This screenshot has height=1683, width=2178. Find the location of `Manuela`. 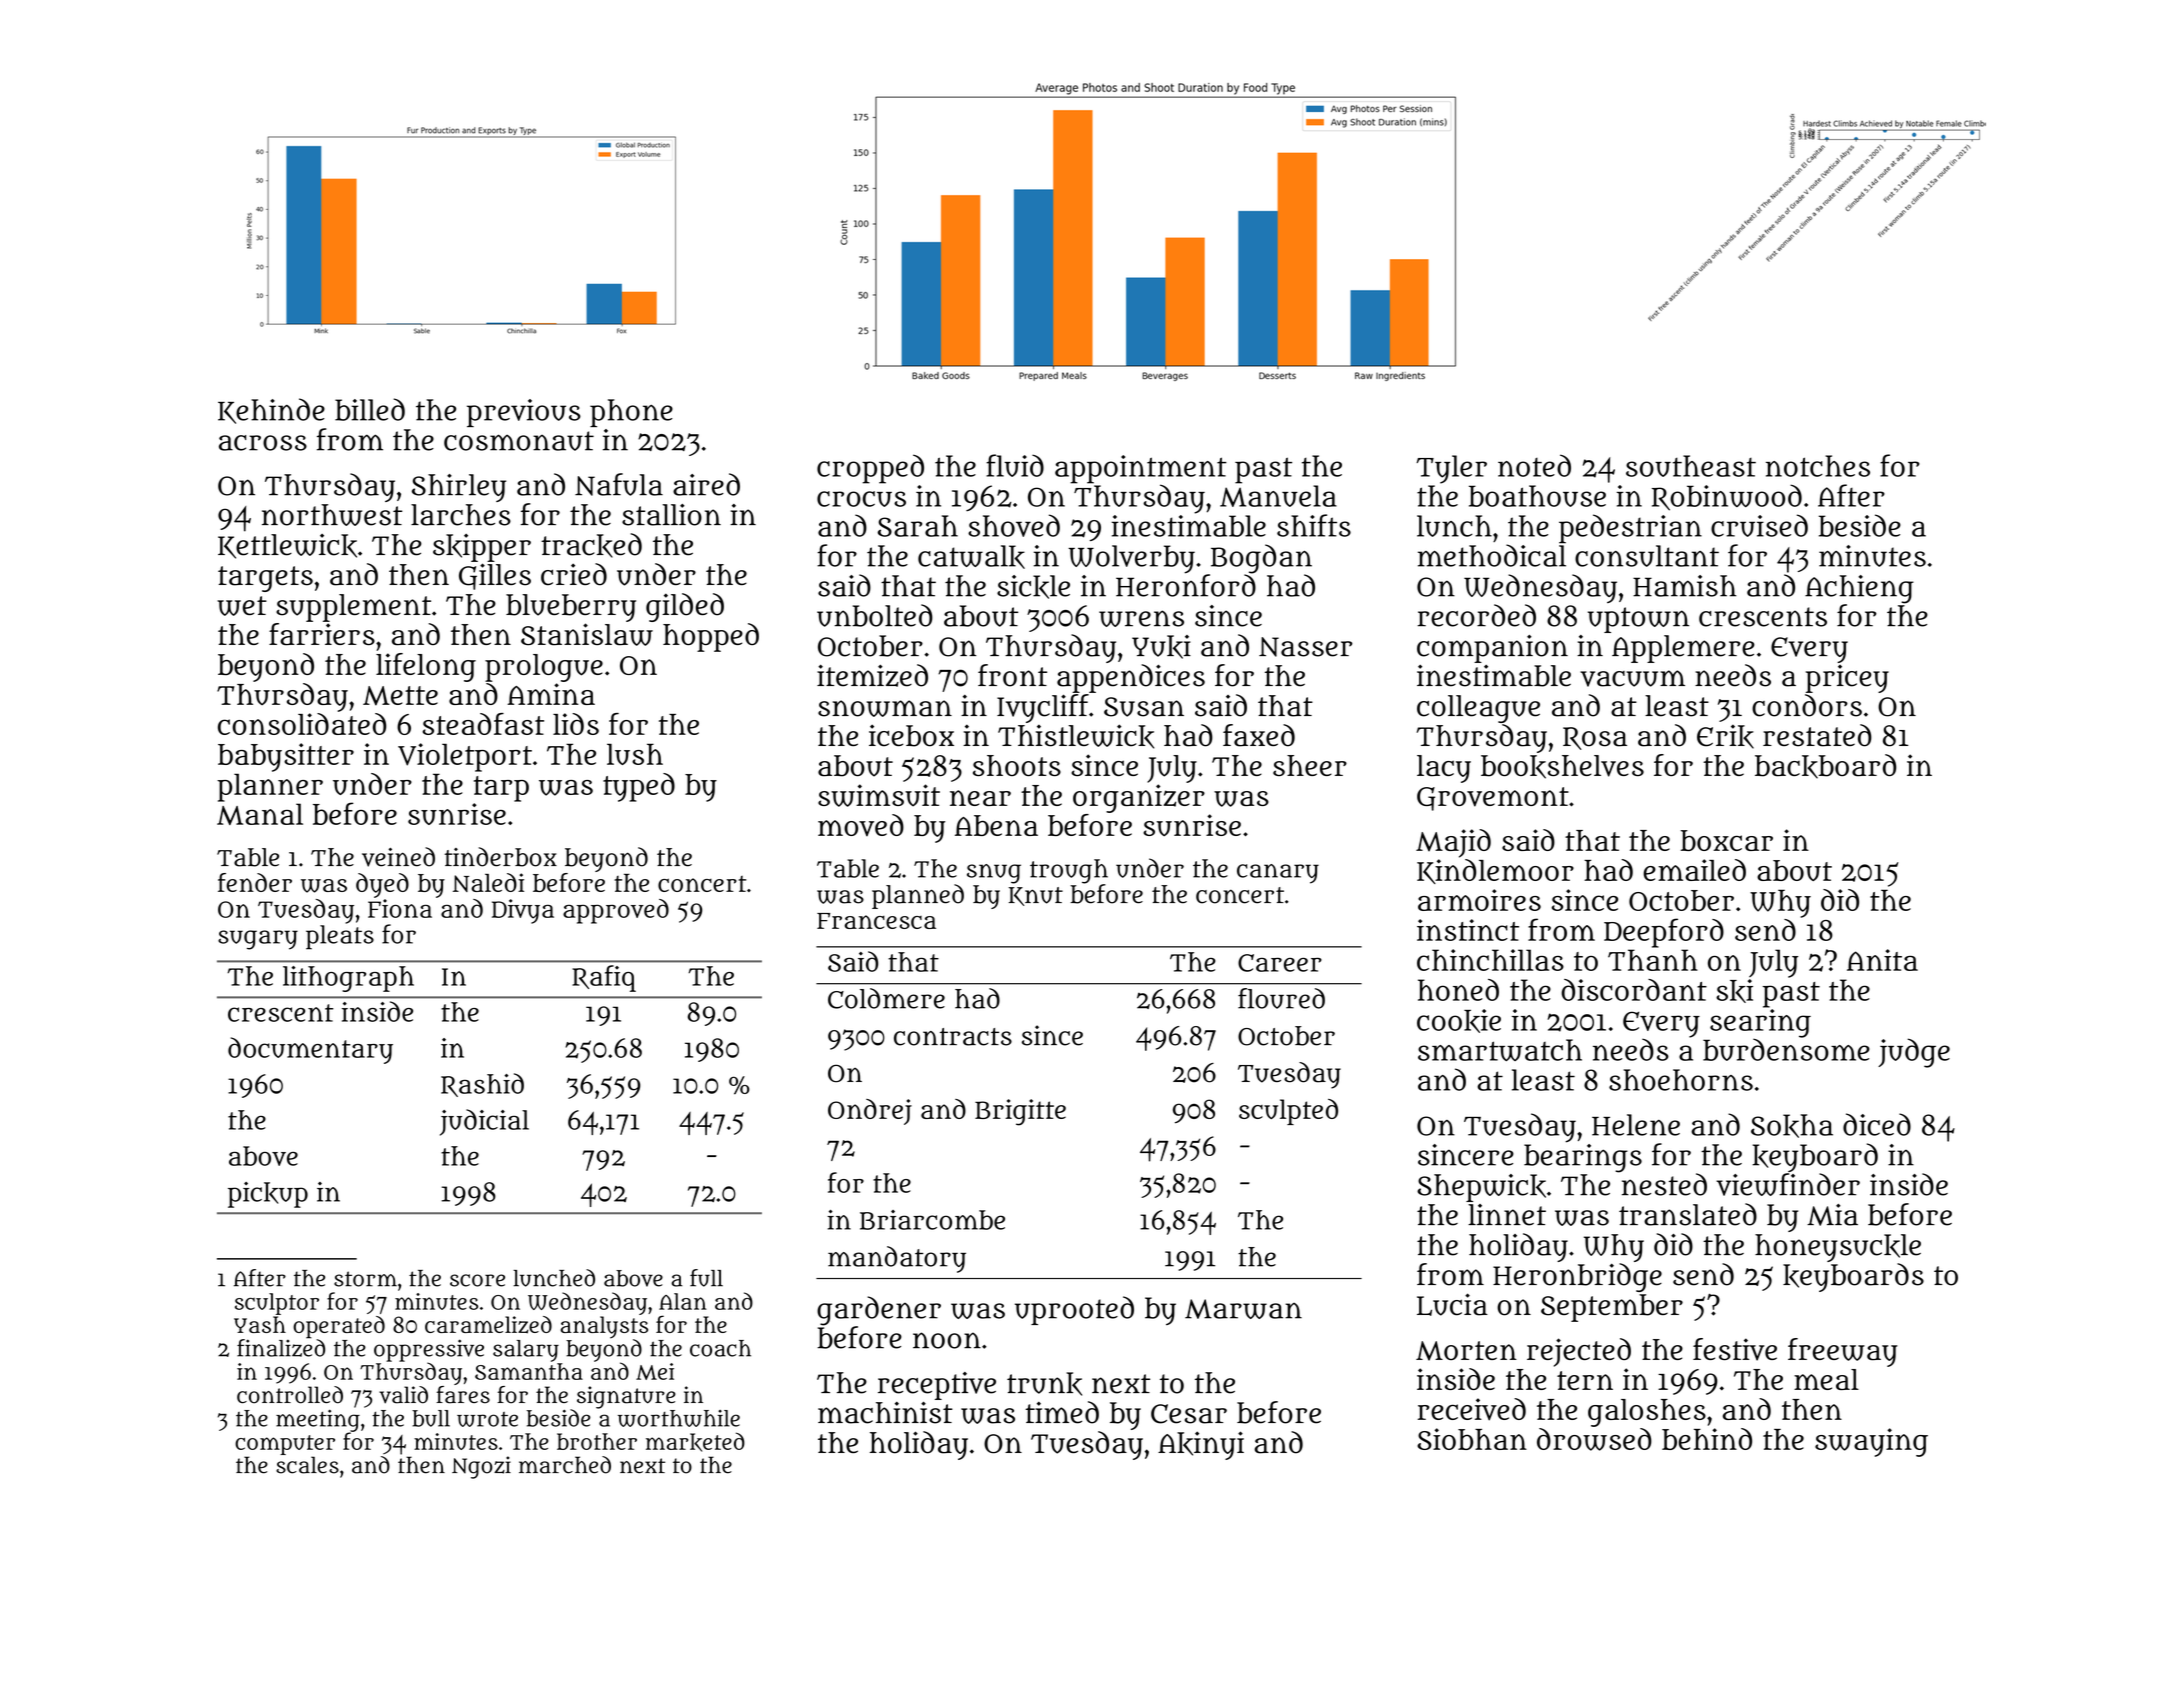

Manuela is located at coordinates (1278, 496).
